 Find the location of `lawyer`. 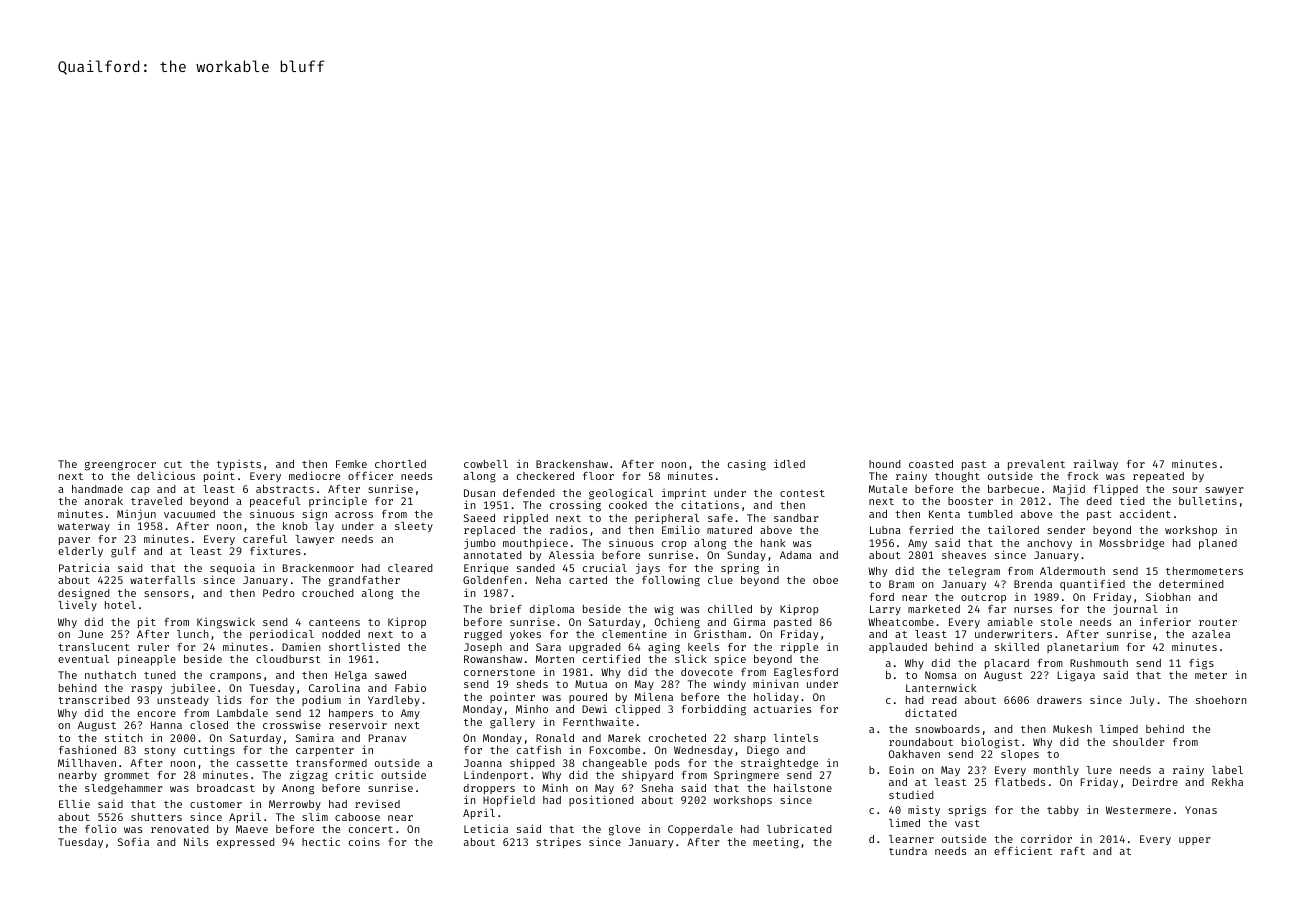

lawyer is located at coordinates (315, 540).
